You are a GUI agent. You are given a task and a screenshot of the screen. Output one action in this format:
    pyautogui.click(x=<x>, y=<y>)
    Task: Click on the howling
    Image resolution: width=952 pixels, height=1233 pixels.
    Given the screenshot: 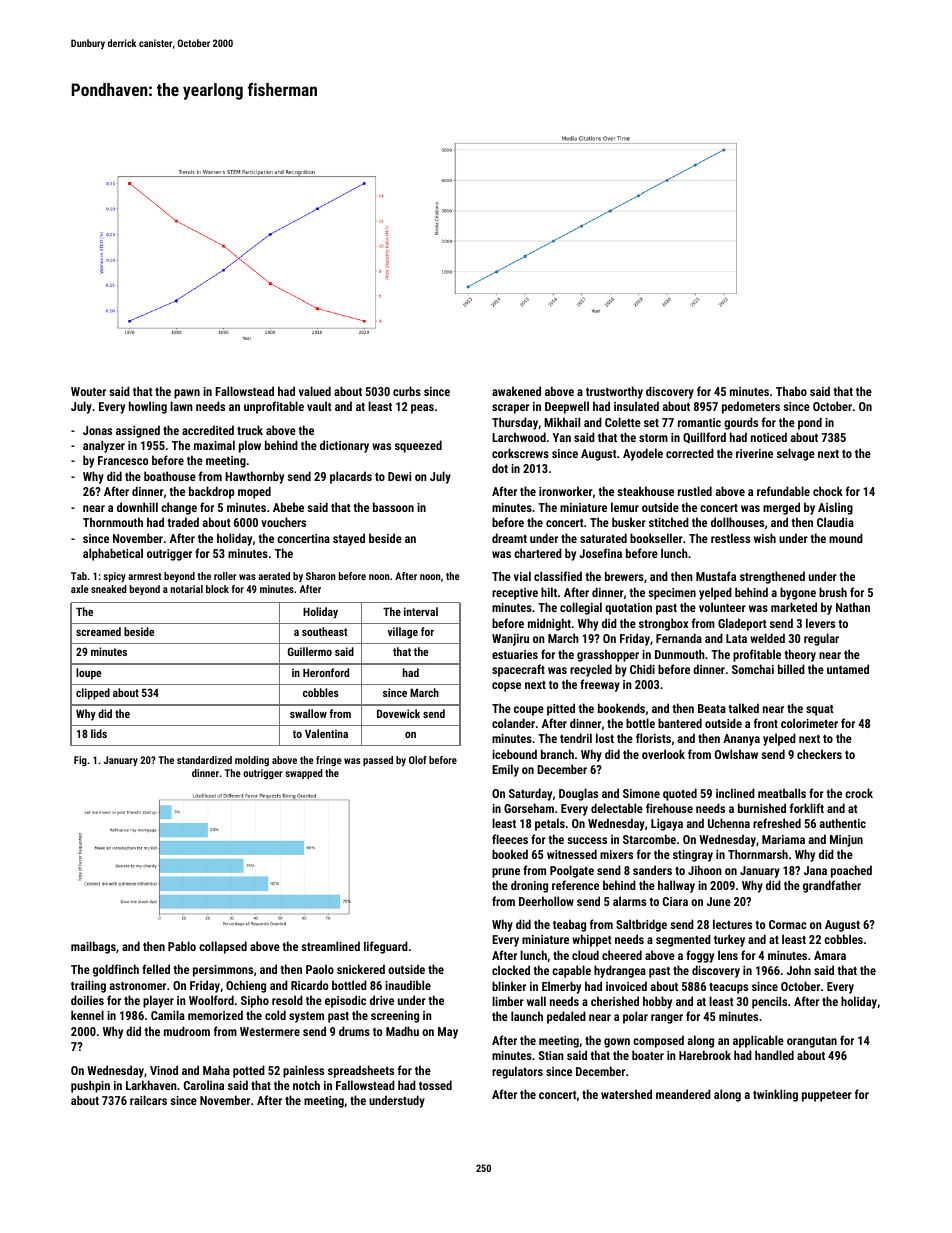 What is the action you would take?
    pyautogui.click(x=148, y=407)
